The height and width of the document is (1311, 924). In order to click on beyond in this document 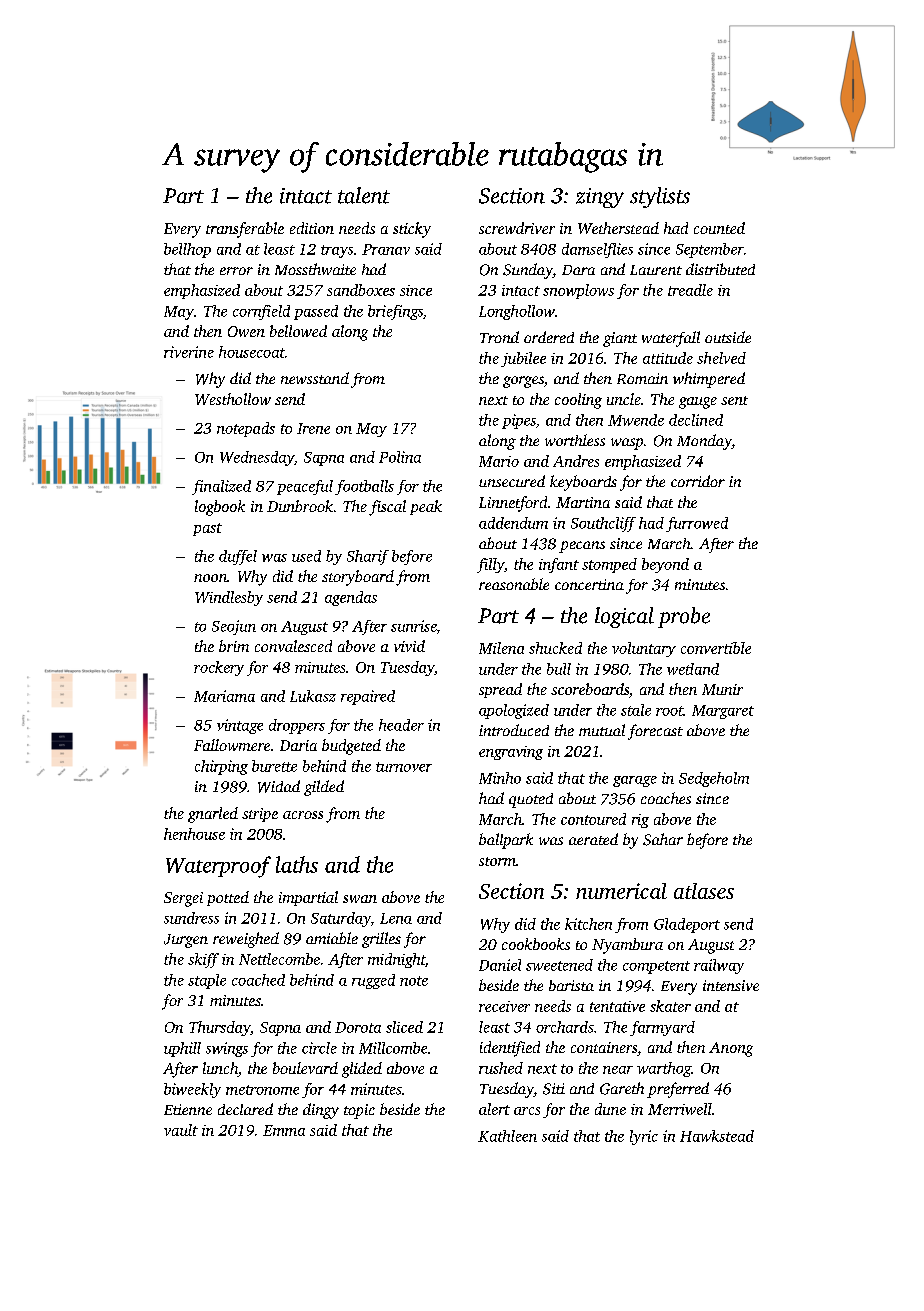, I will do `click(665, 565)`.
